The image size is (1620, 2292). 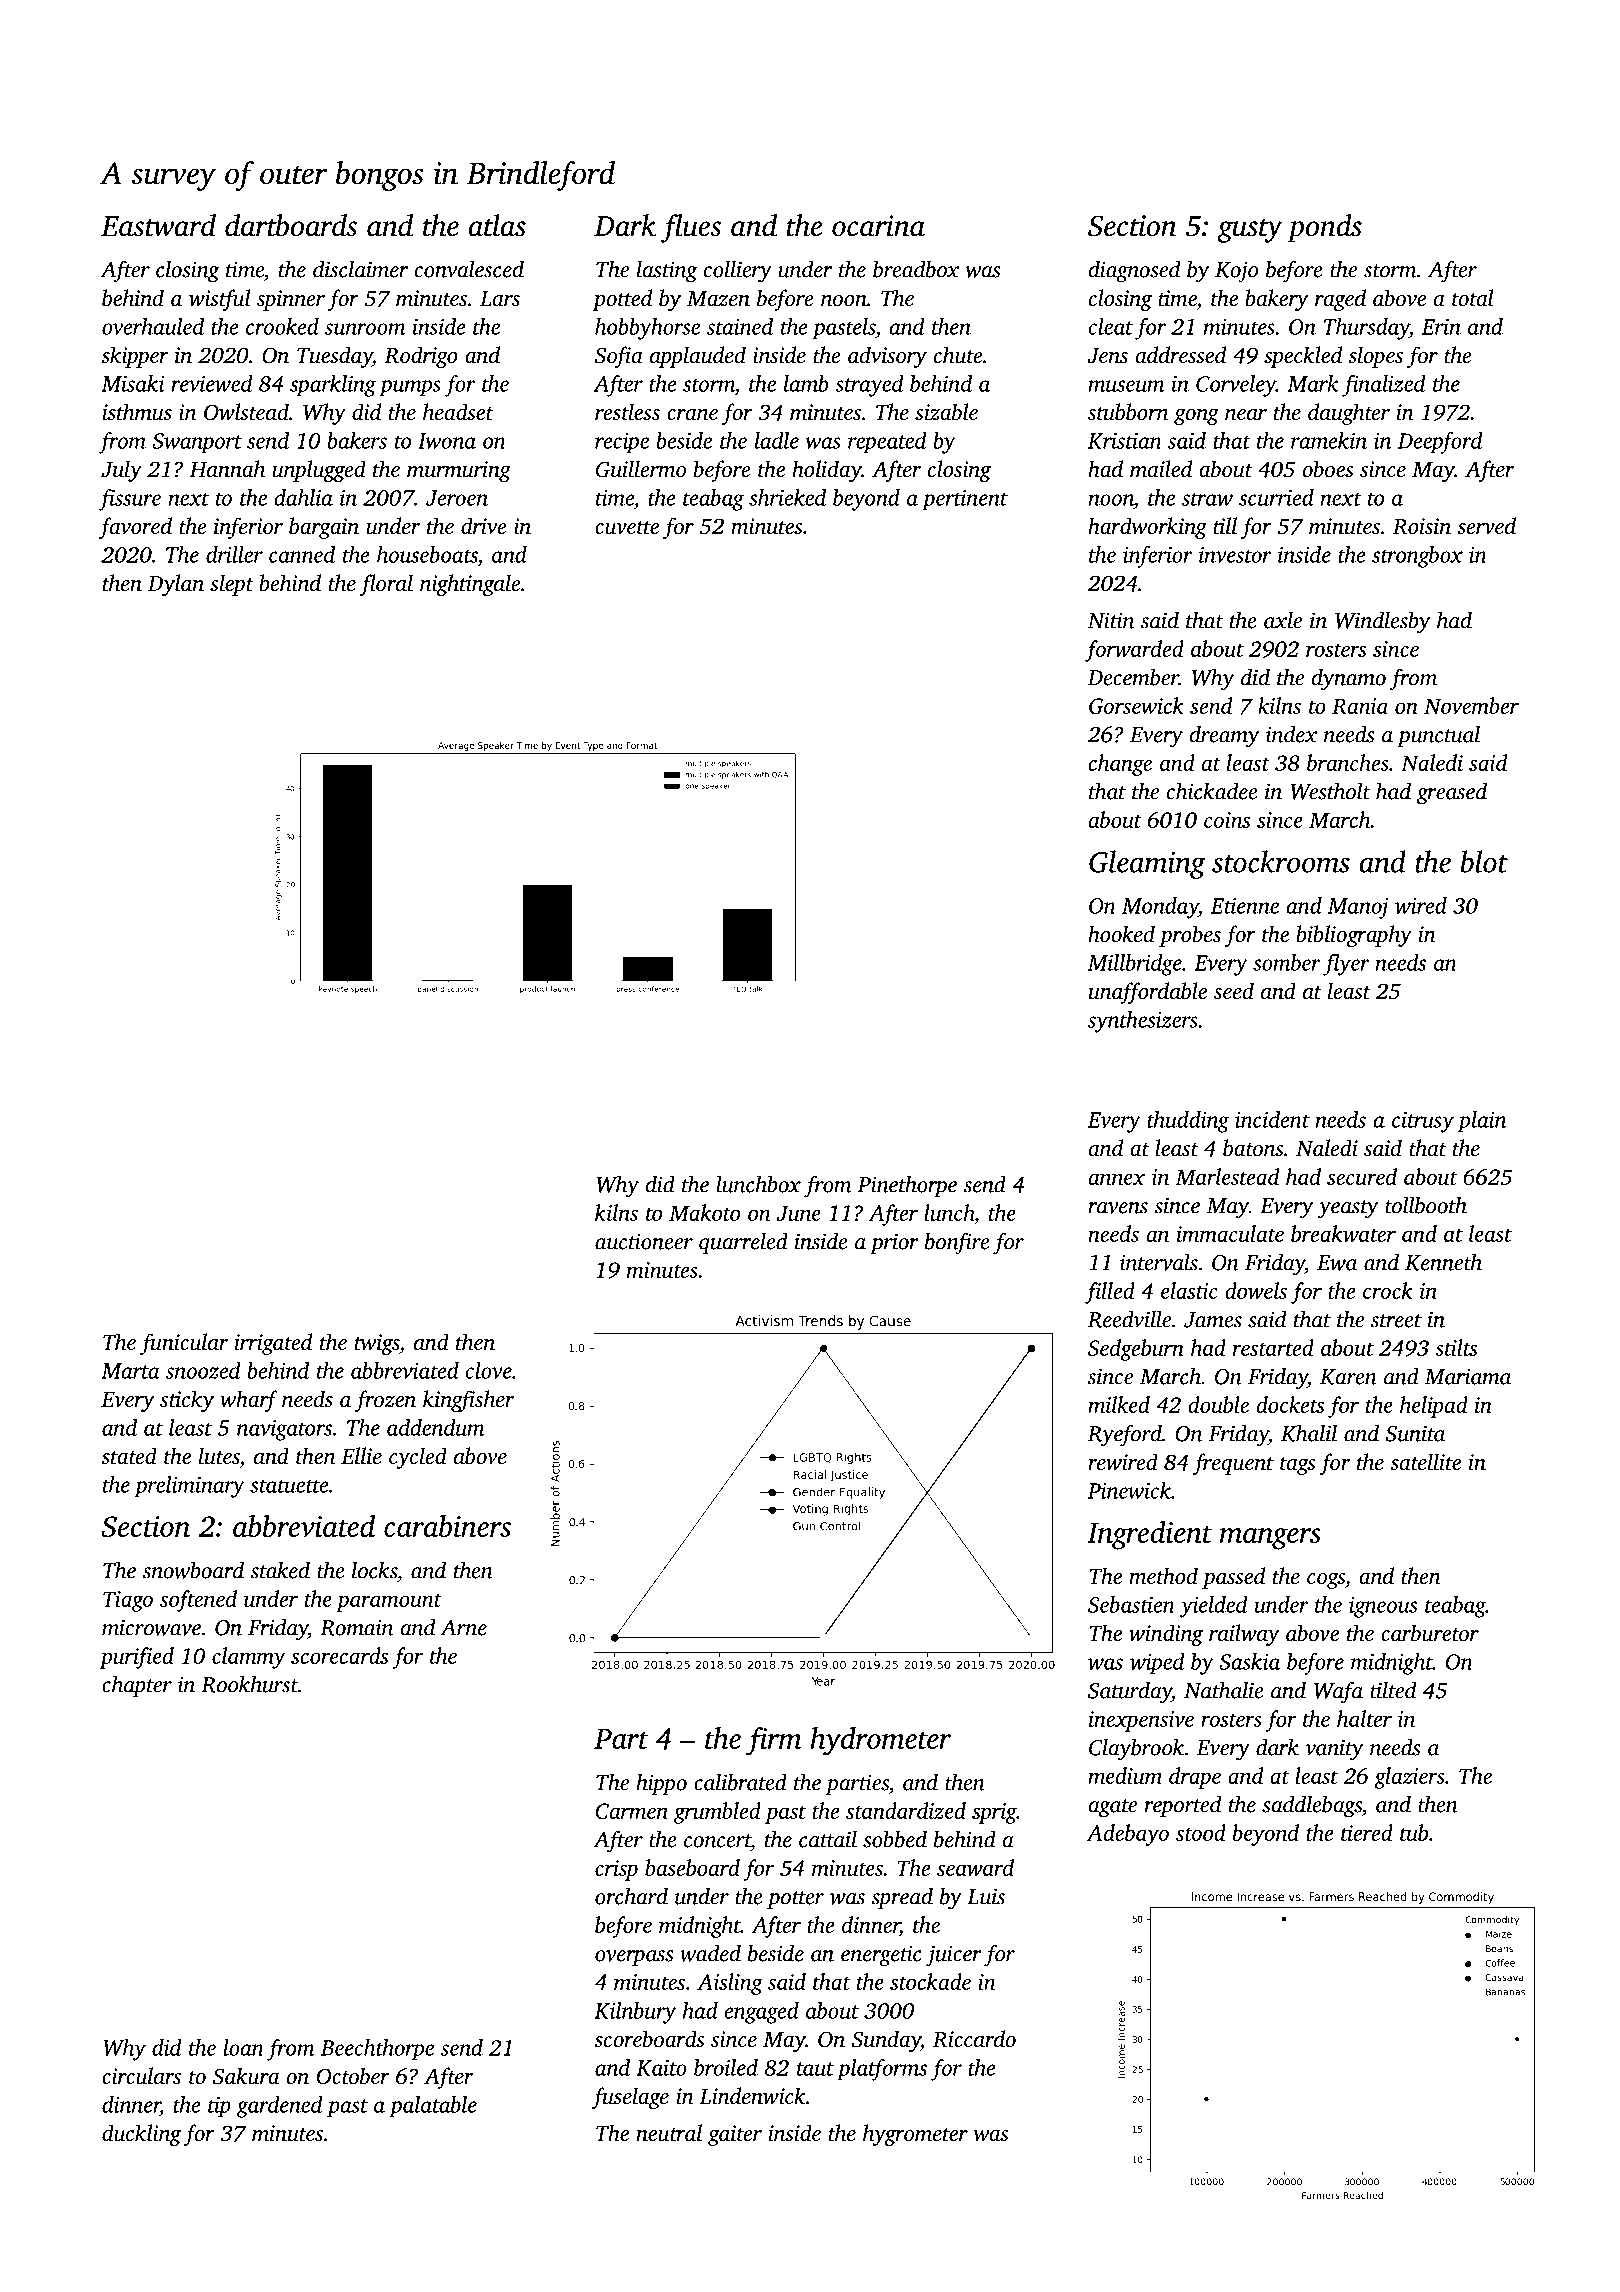 What do you see at coordinates (463, 1628) in the document?
I see `Arne` at bounding box center [463, 1628].
